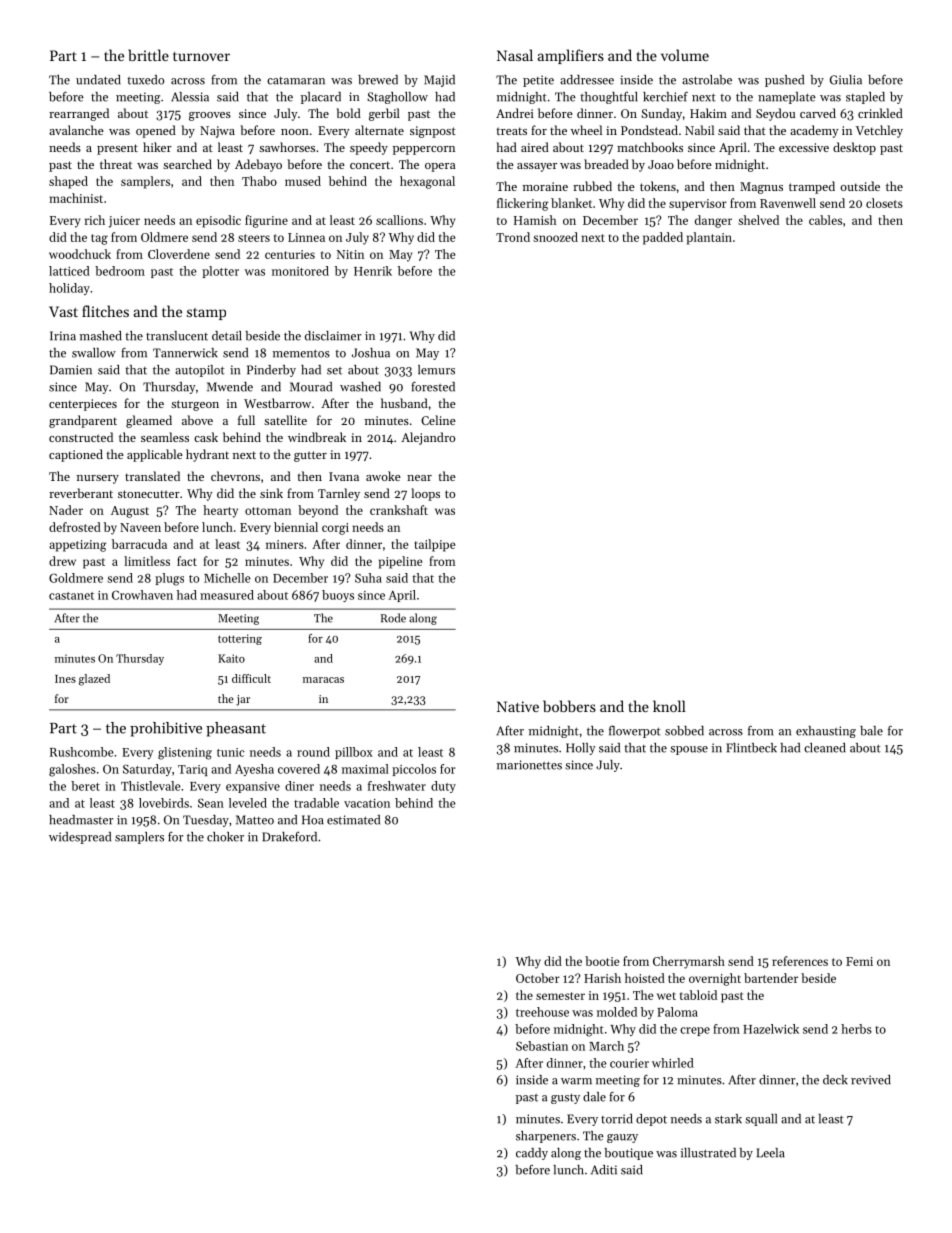  What do you see at coordinates (661, 164) in the screenshot?
I see `Joao` at bounding box center [661, 164].
